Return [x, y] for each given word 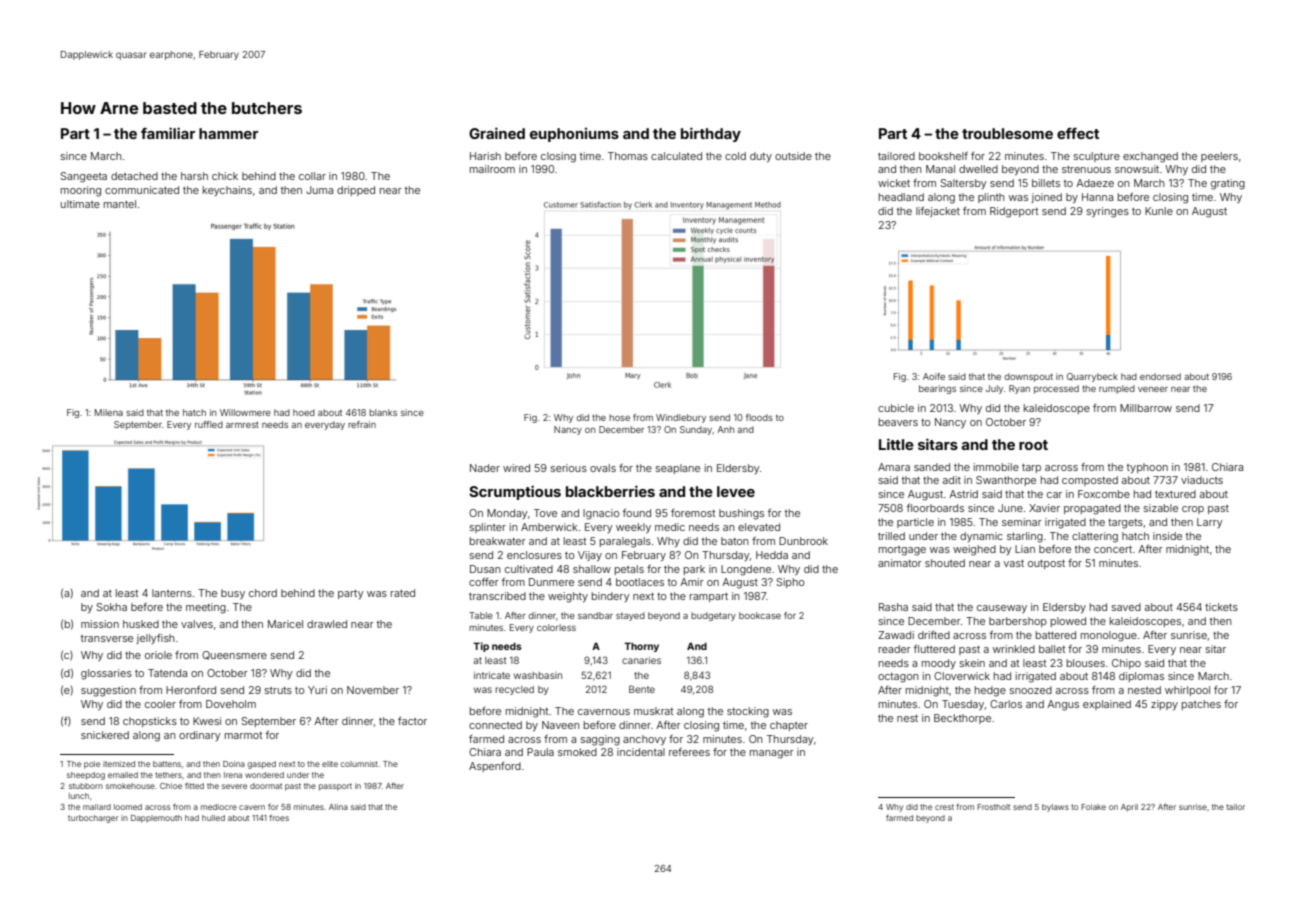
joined [1046, 198]
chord [263, 593]
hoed [304, 412]
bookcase [760, 615]
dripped [356, 191]
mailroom [492, 169]
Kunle [1159, 211]
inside [1167, 536]
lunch [79, 796]
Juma [319, 190]
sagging [600, 740]
